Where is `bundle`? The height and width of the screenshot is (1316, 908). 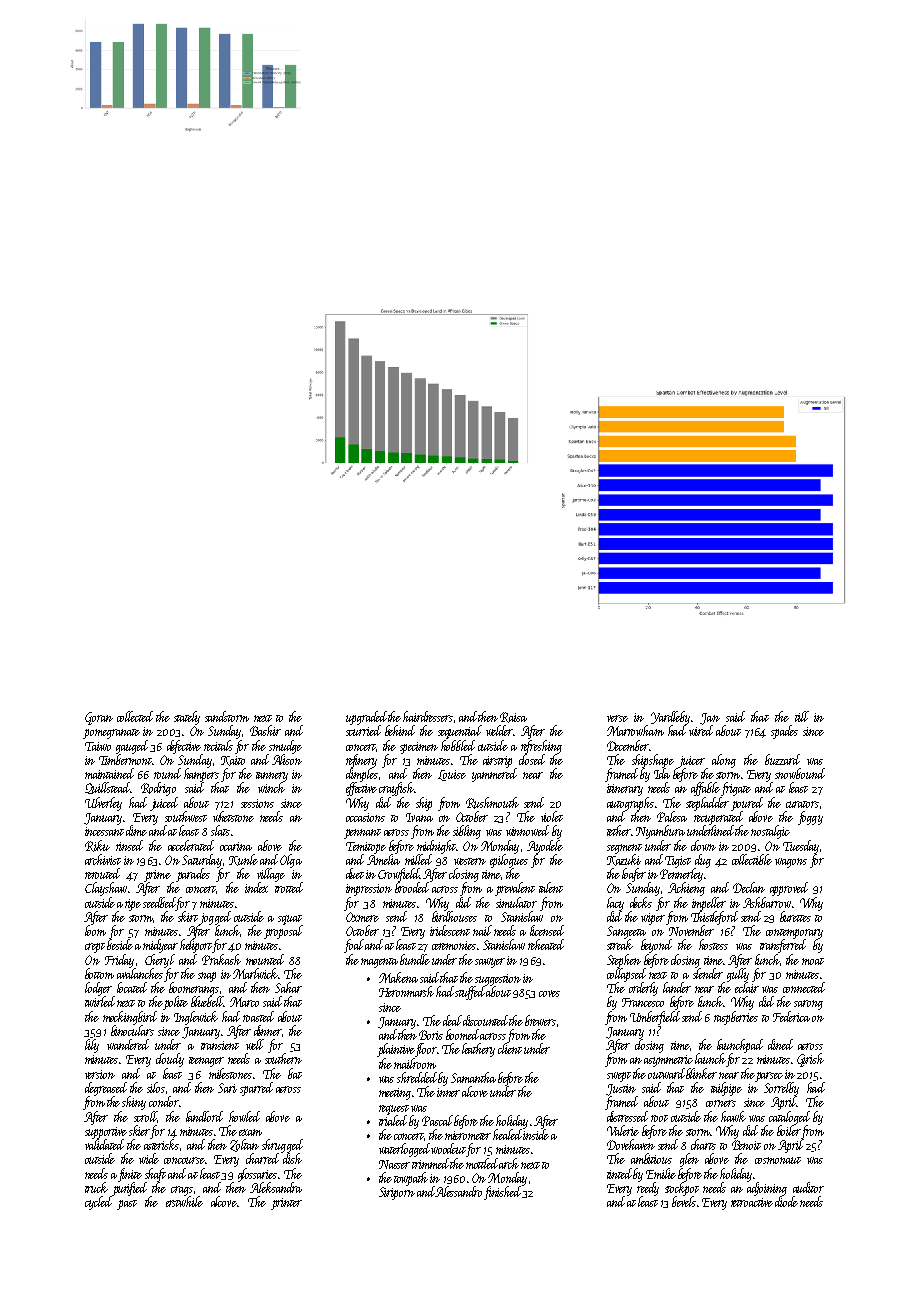 bundle is located at coordinates (415, 959).
